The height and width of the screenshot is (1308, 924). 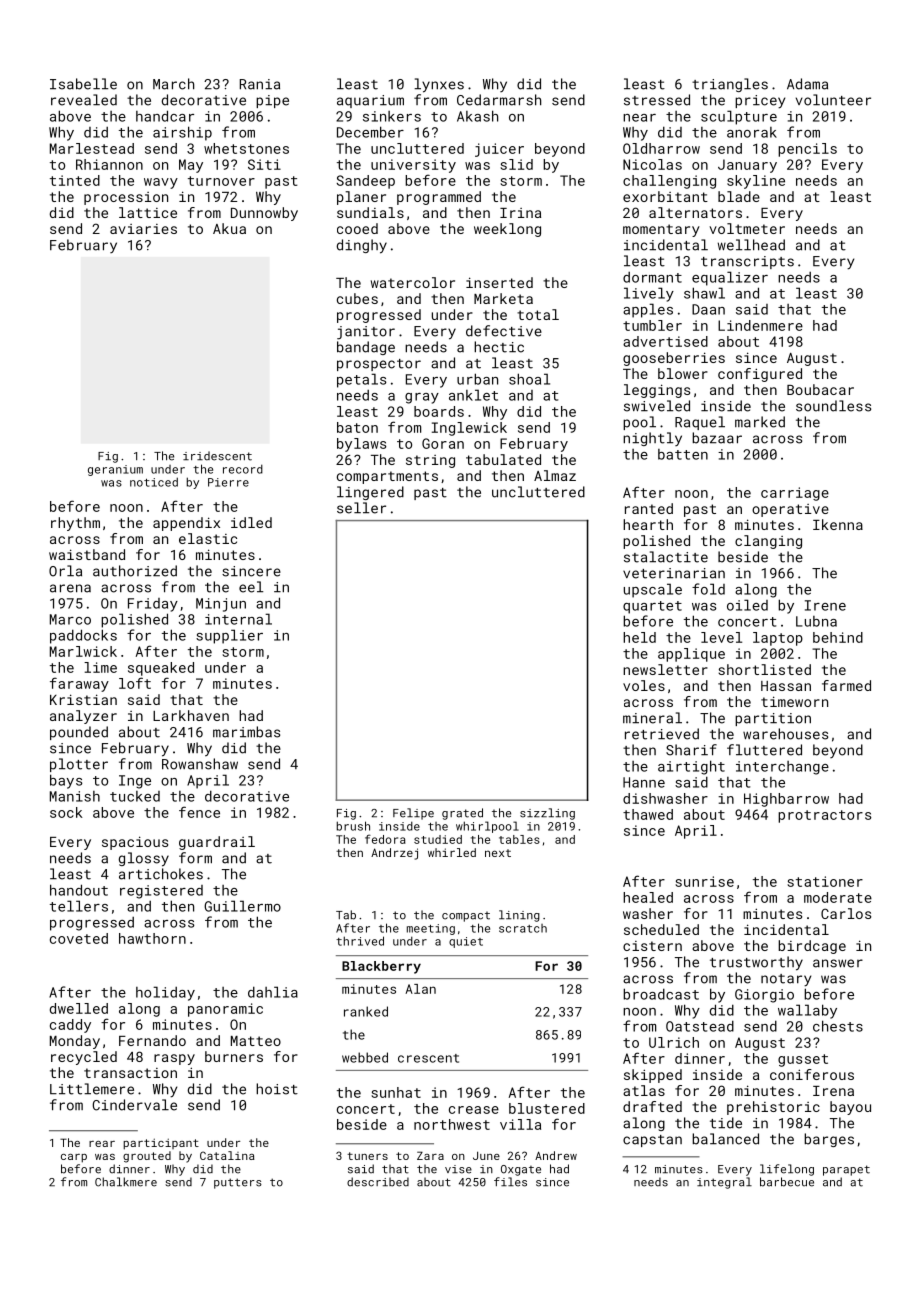 What do you see at coordinates (803, 1060) in the screenshot?
I see `gusset` at bounding box center [803, 1060].
